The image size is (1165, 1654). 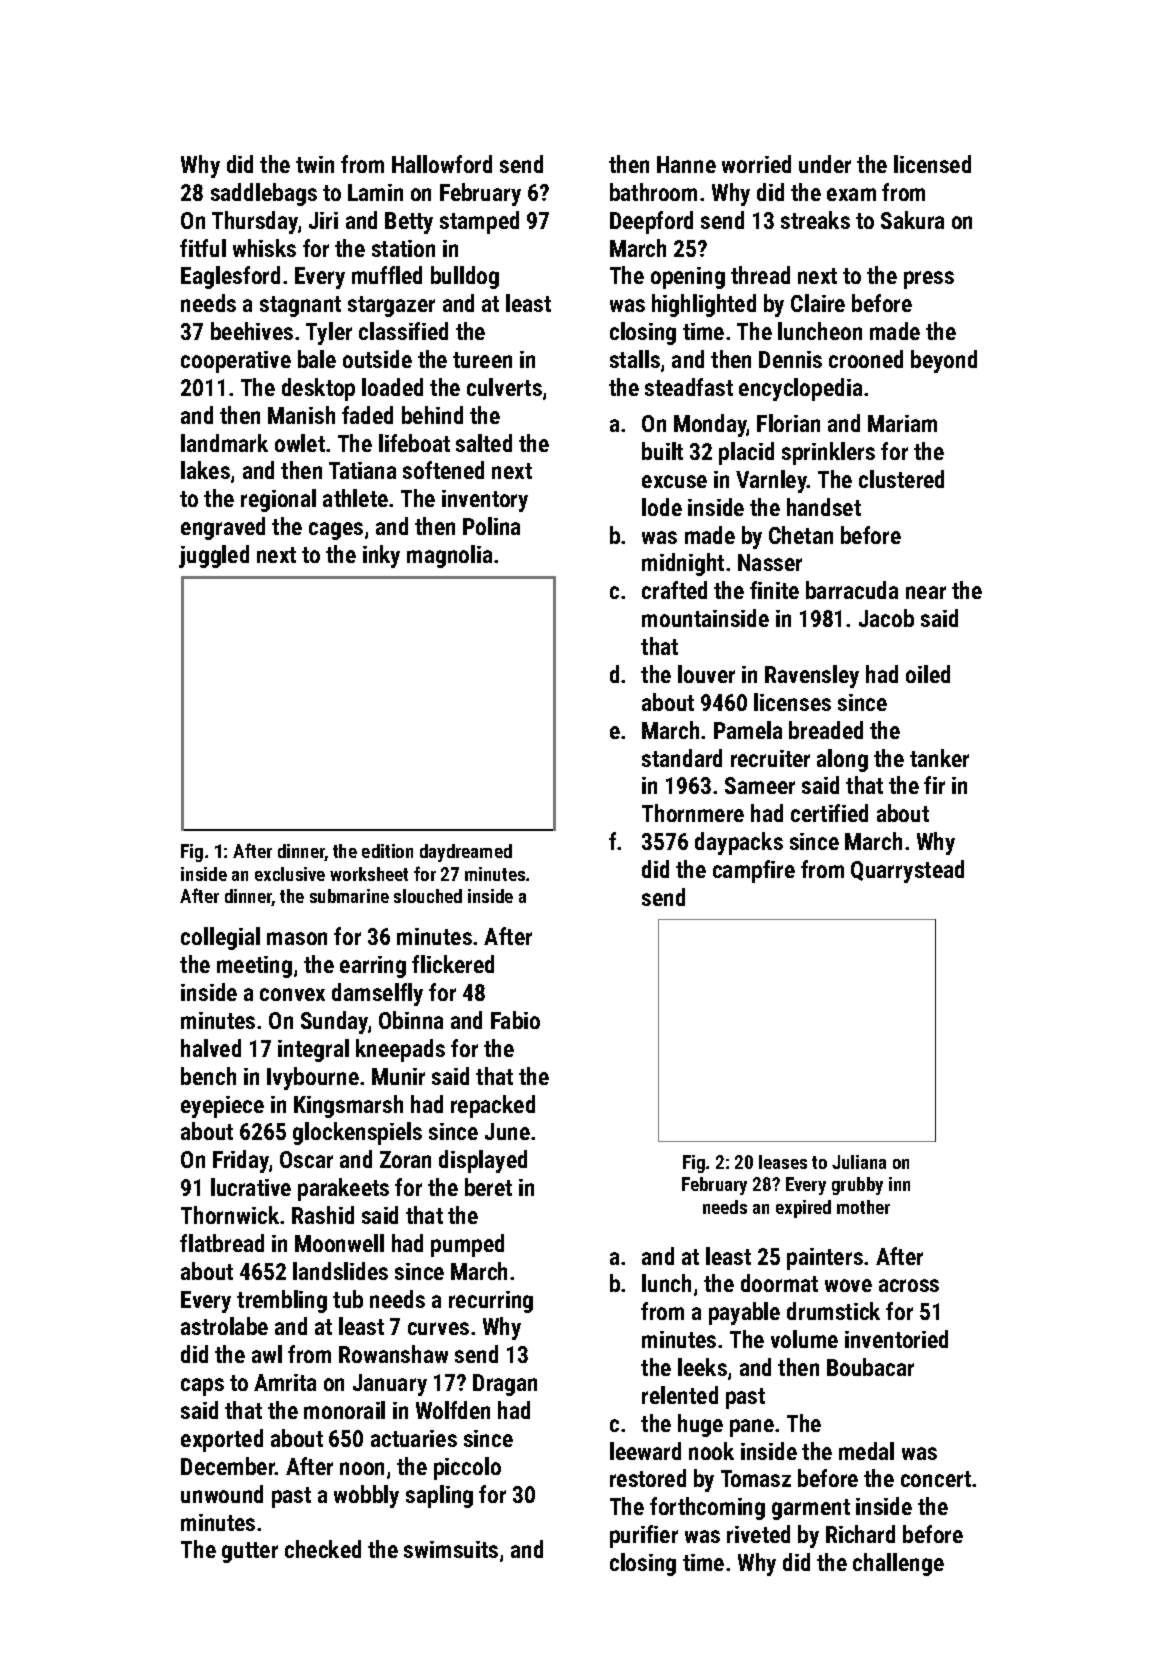 What do you see at coordinates (381, 556) in the image?
I see `inky` at bounding box center [381, 556].
